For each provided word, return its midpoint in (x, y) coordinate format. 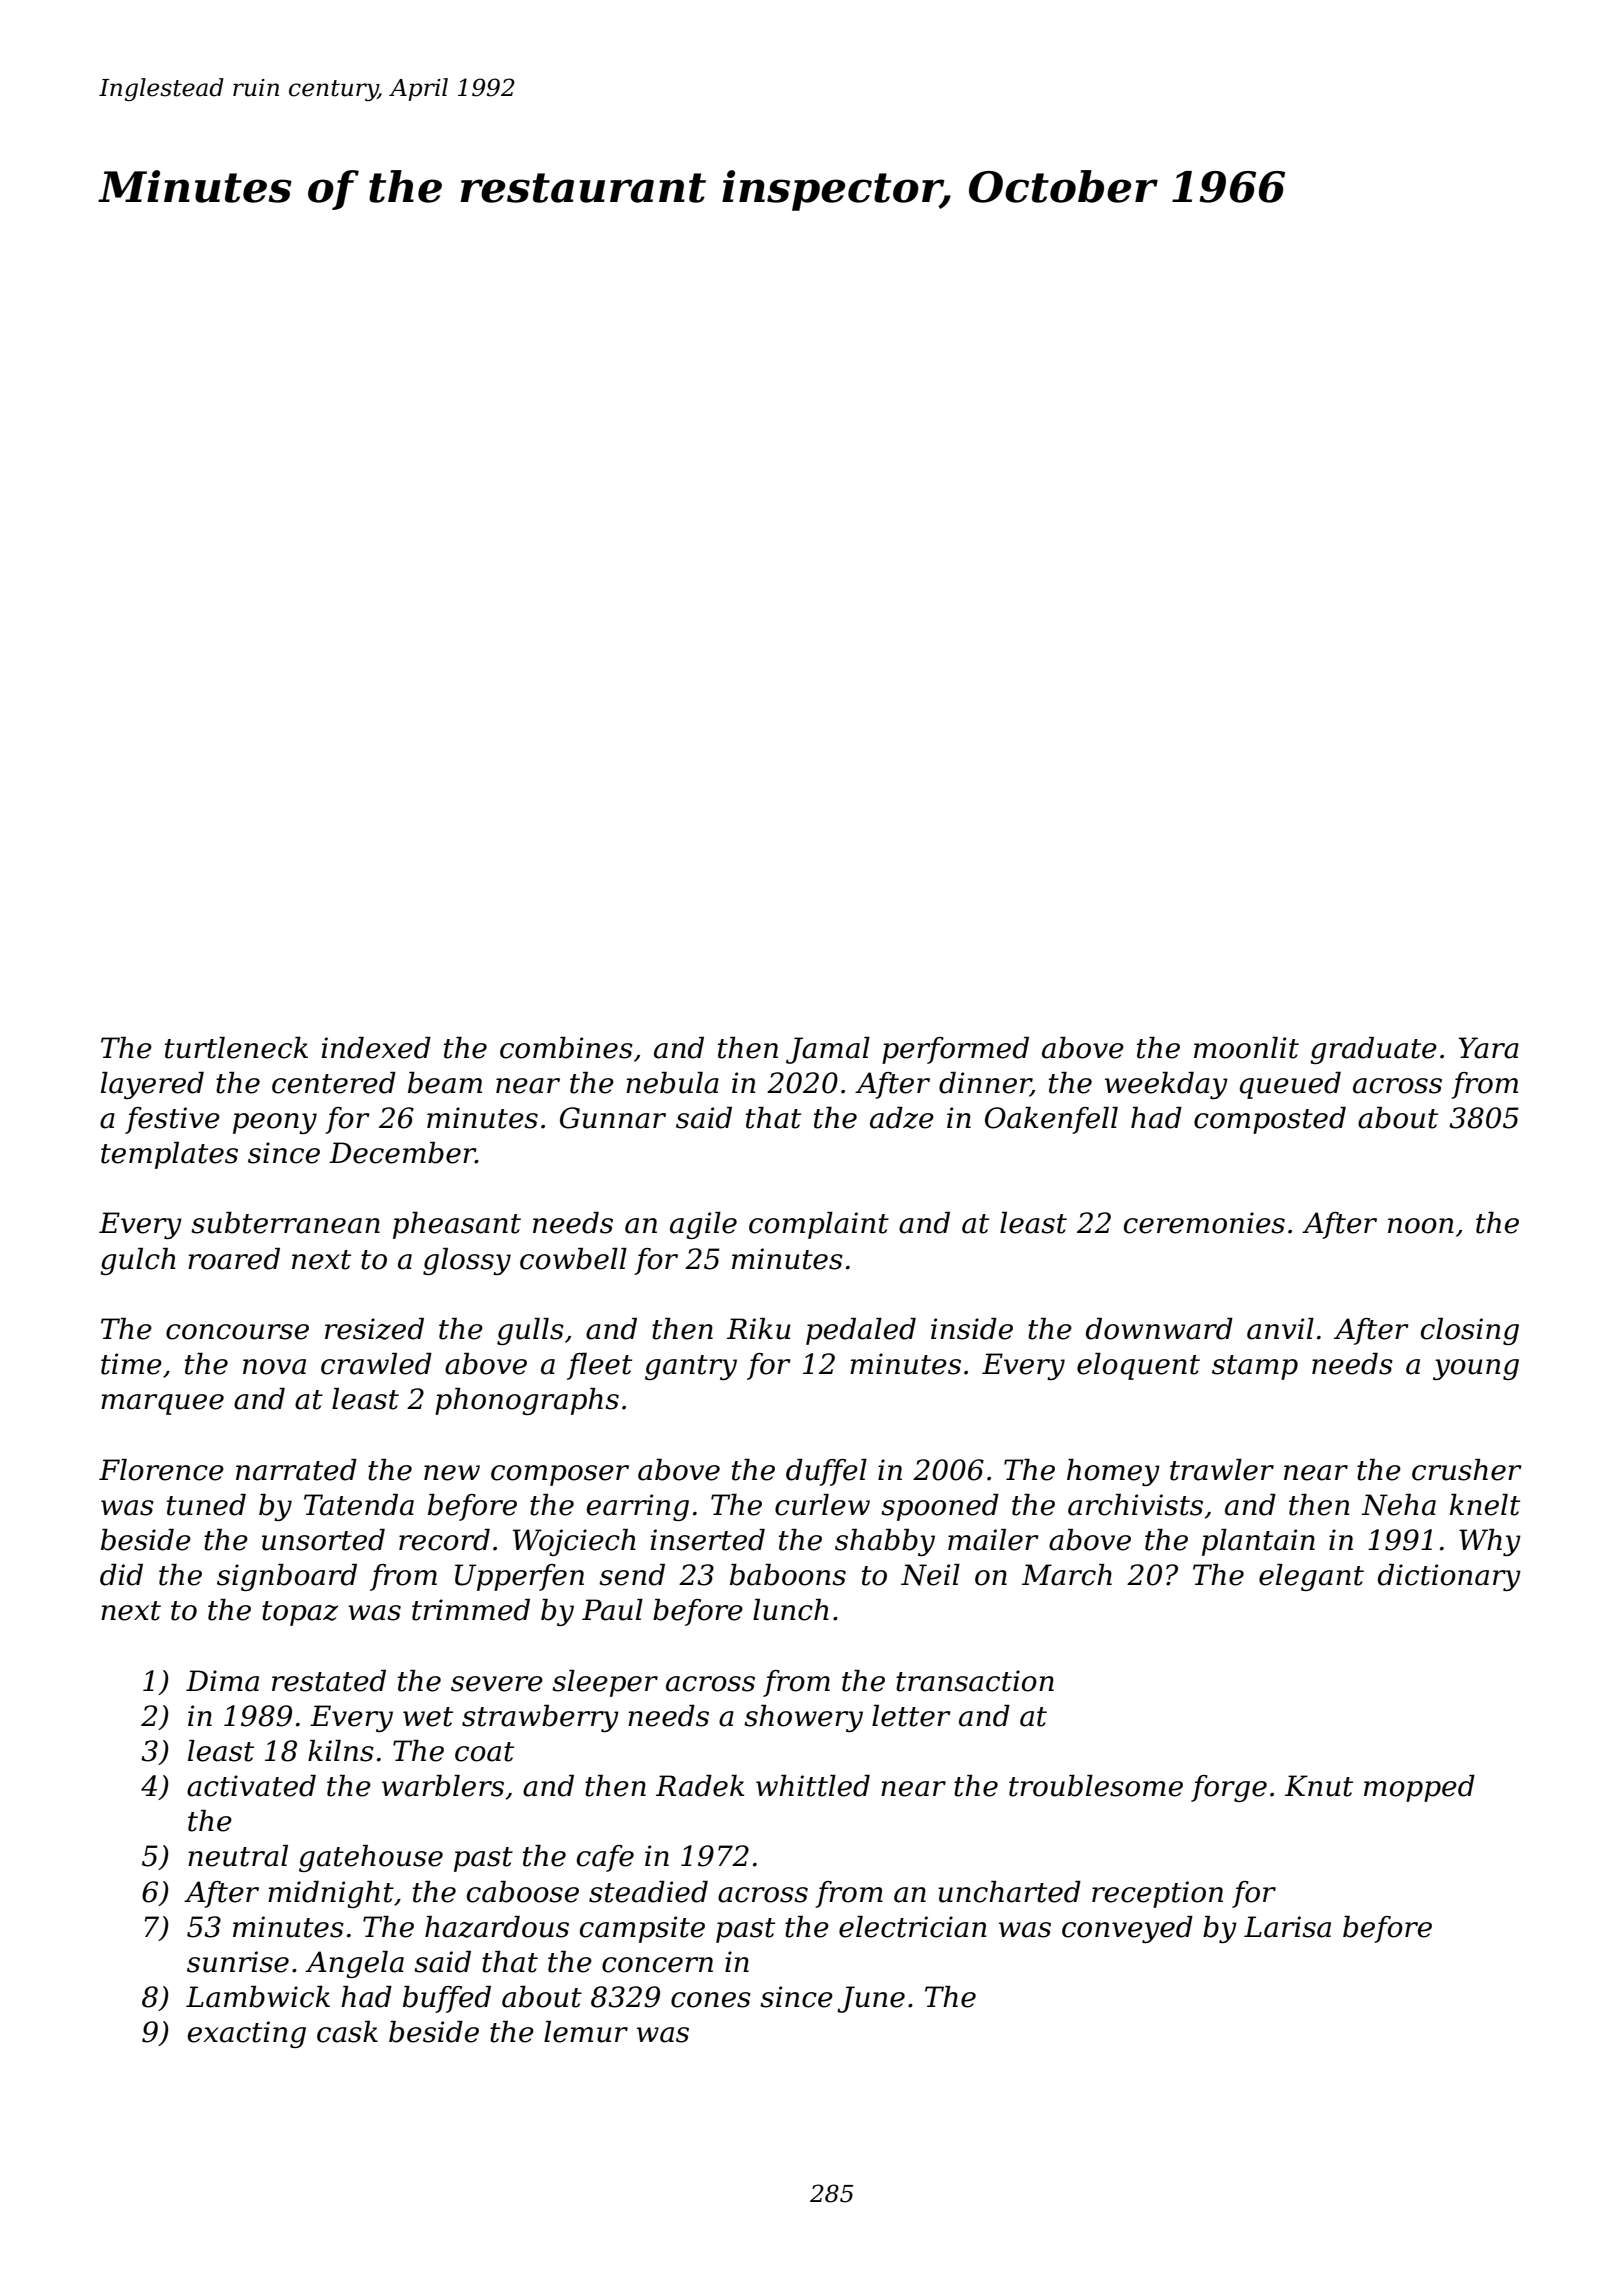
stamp (1255, 1367)
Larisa (1287, 1927)
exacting (247, 2034)
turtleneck (236, 1048)
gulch (138, 1261)
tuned (206, 1505)
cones (711, 2000)
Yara (1488, 1048)
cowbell (573, 1259)
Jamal (828, 1050)
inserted (708, 1540)
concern (657, 1965)
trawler (1222, 1470)
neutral (238, 1856)
